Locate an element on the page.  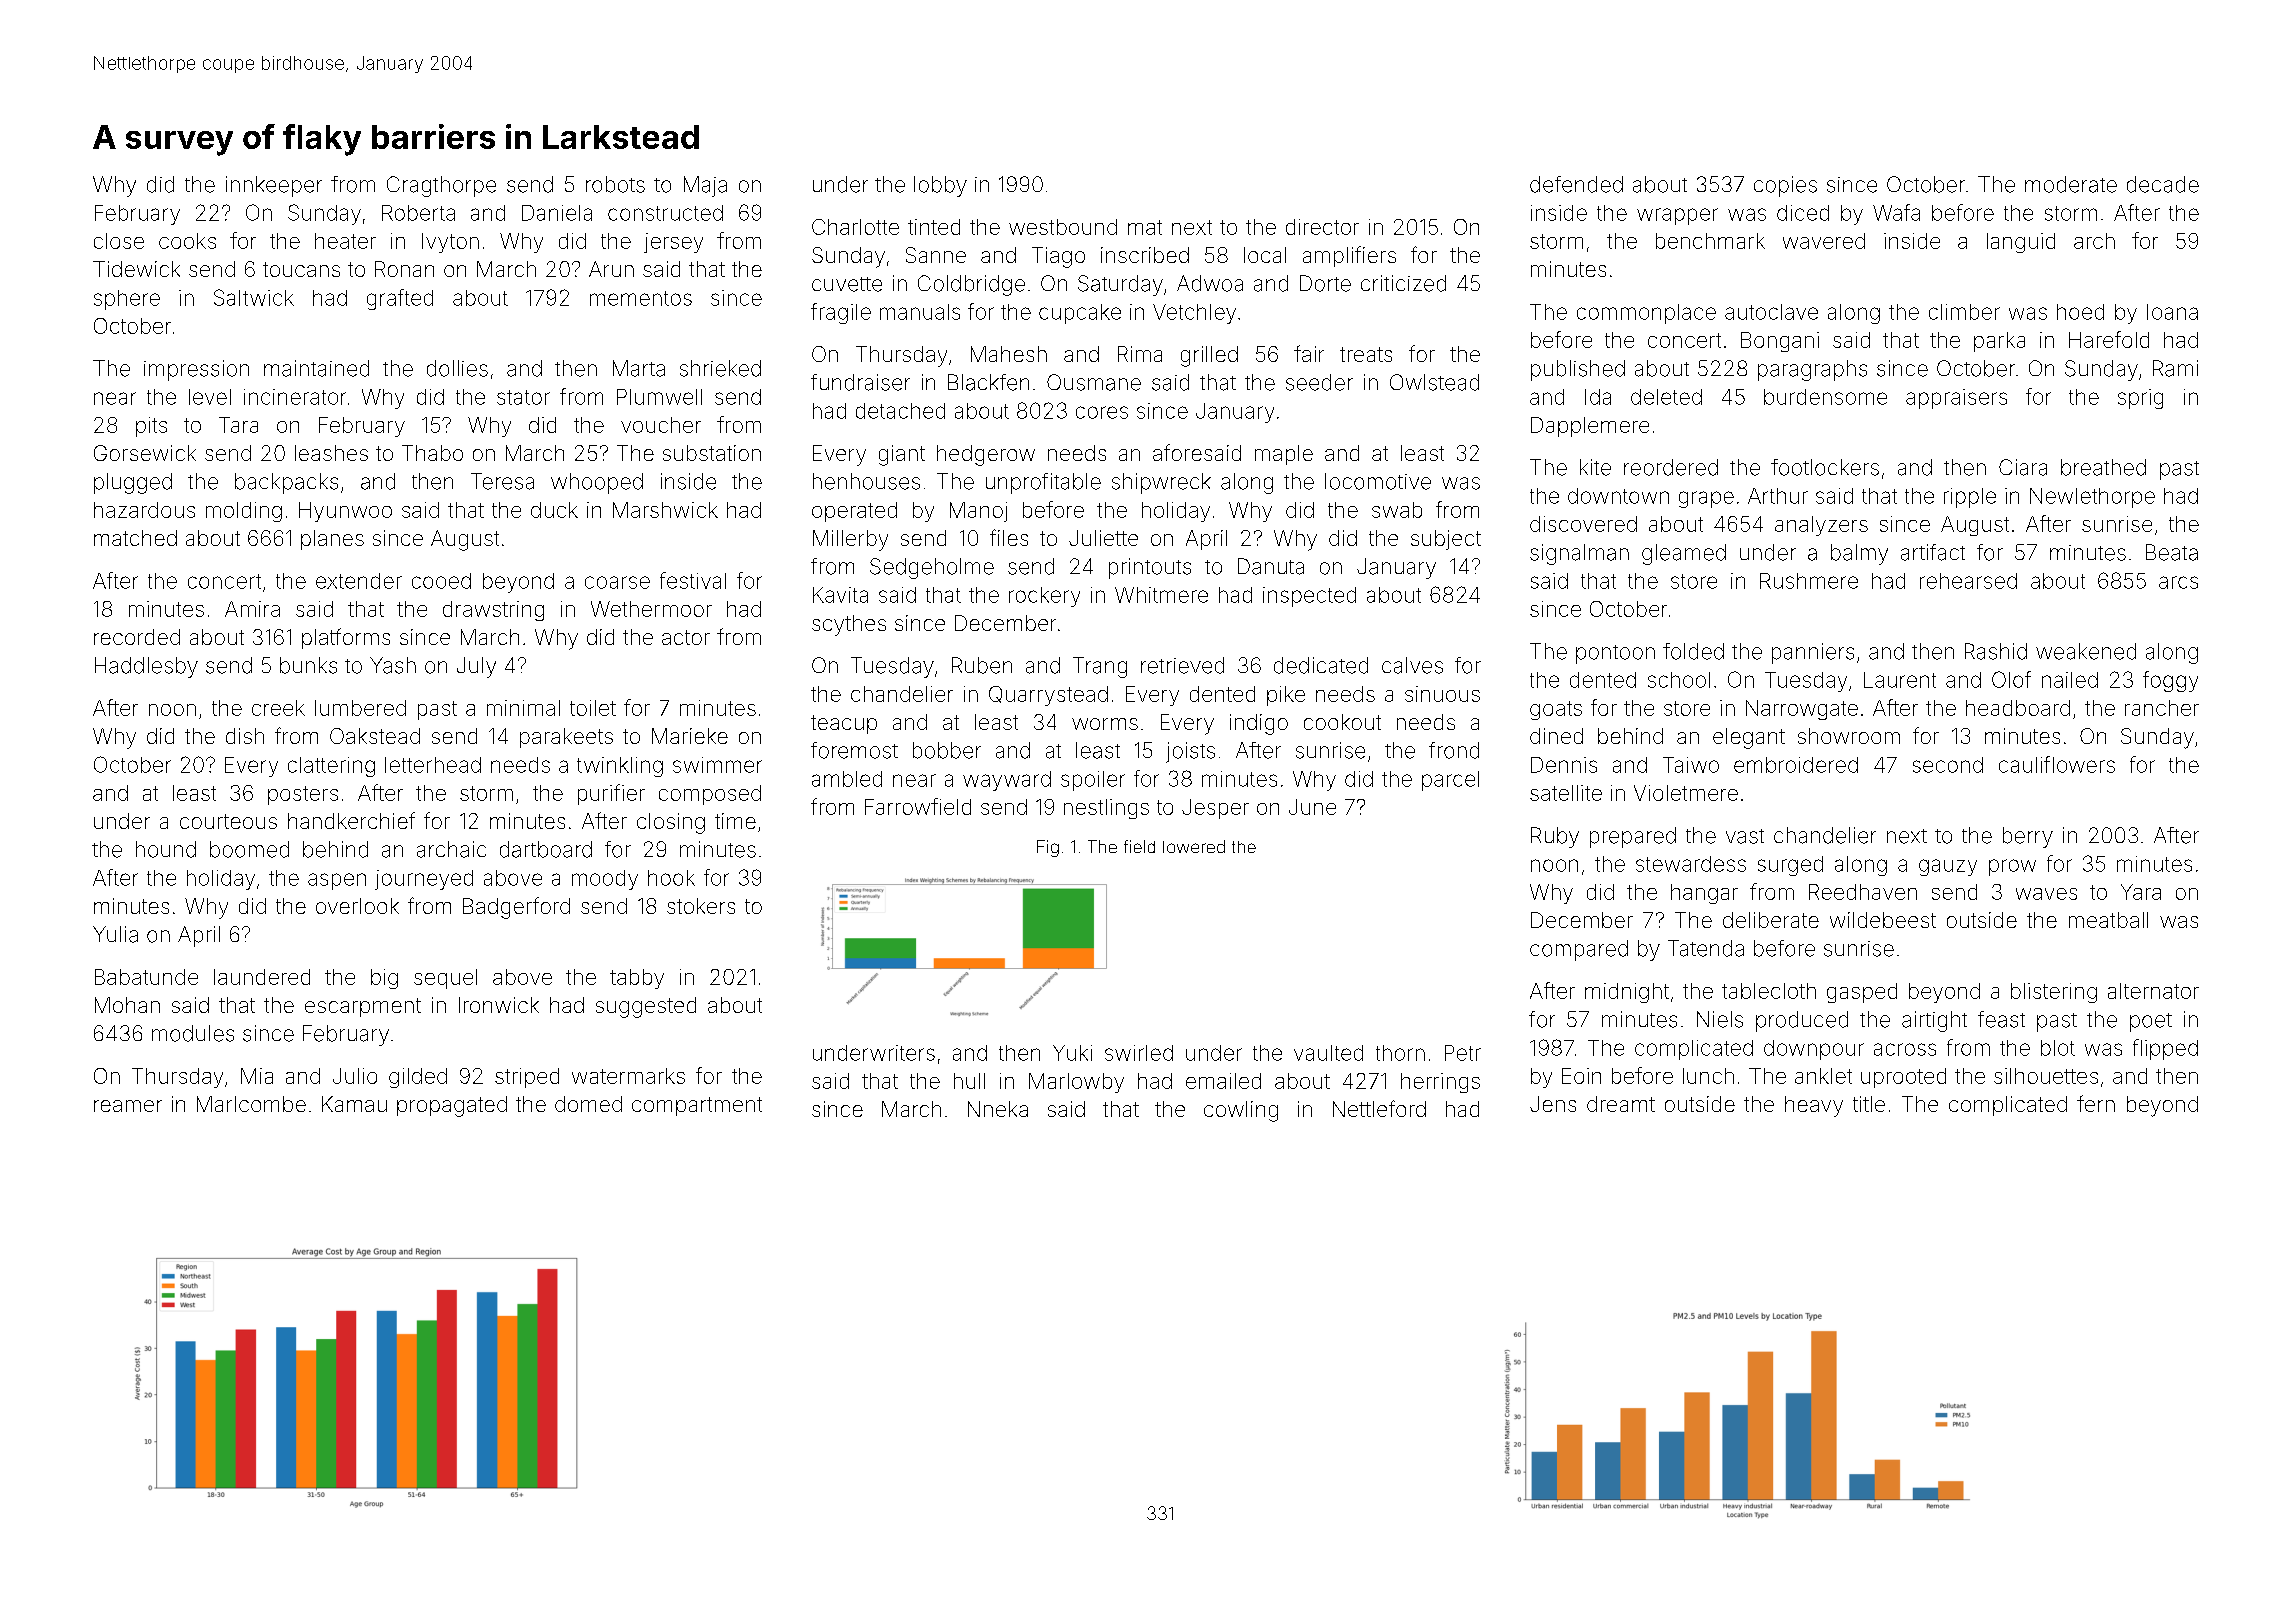
stokers is located at coordinates (701, 906).
